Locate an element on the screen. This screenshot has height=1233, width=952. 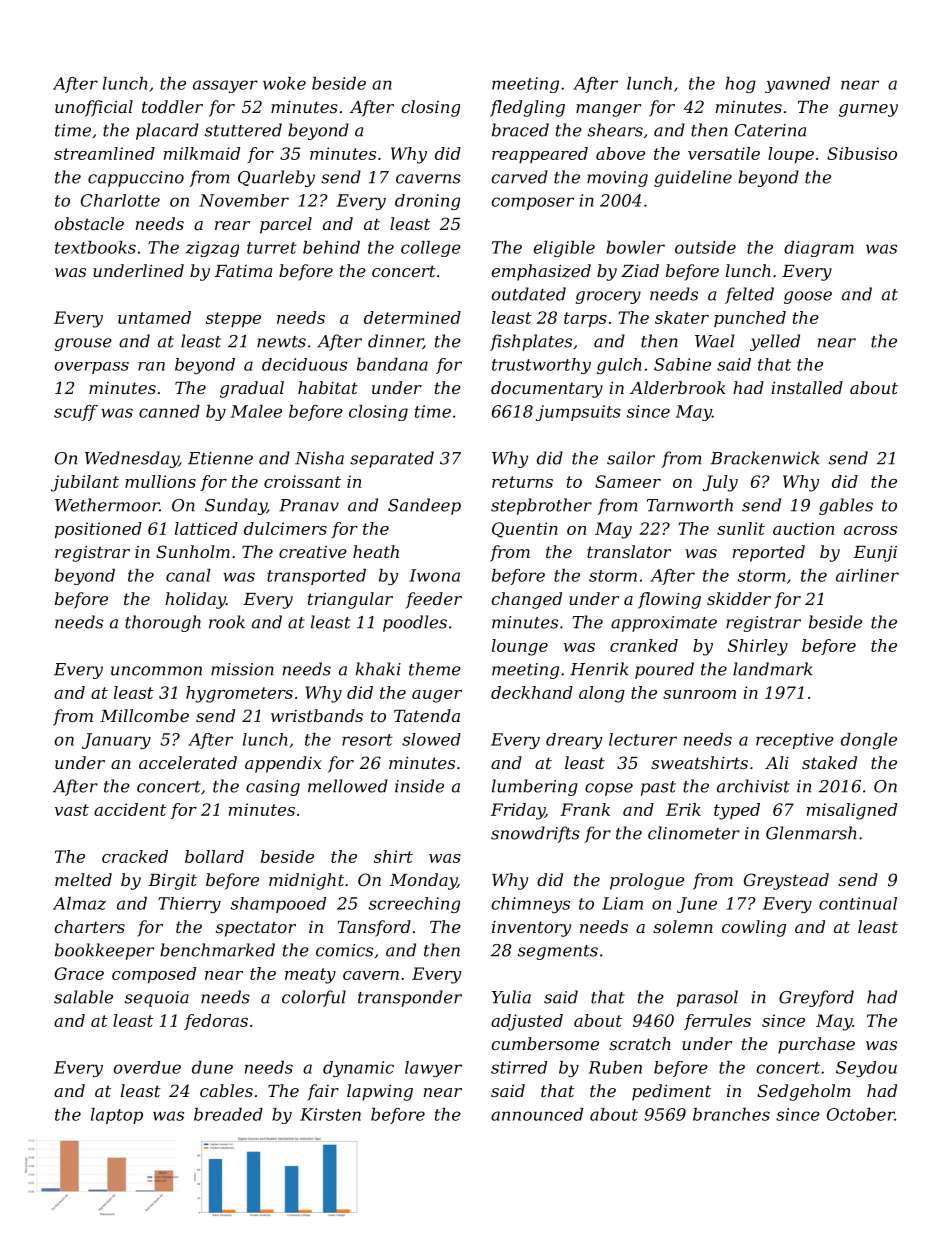
hog is located at coordinates (741, 85).
